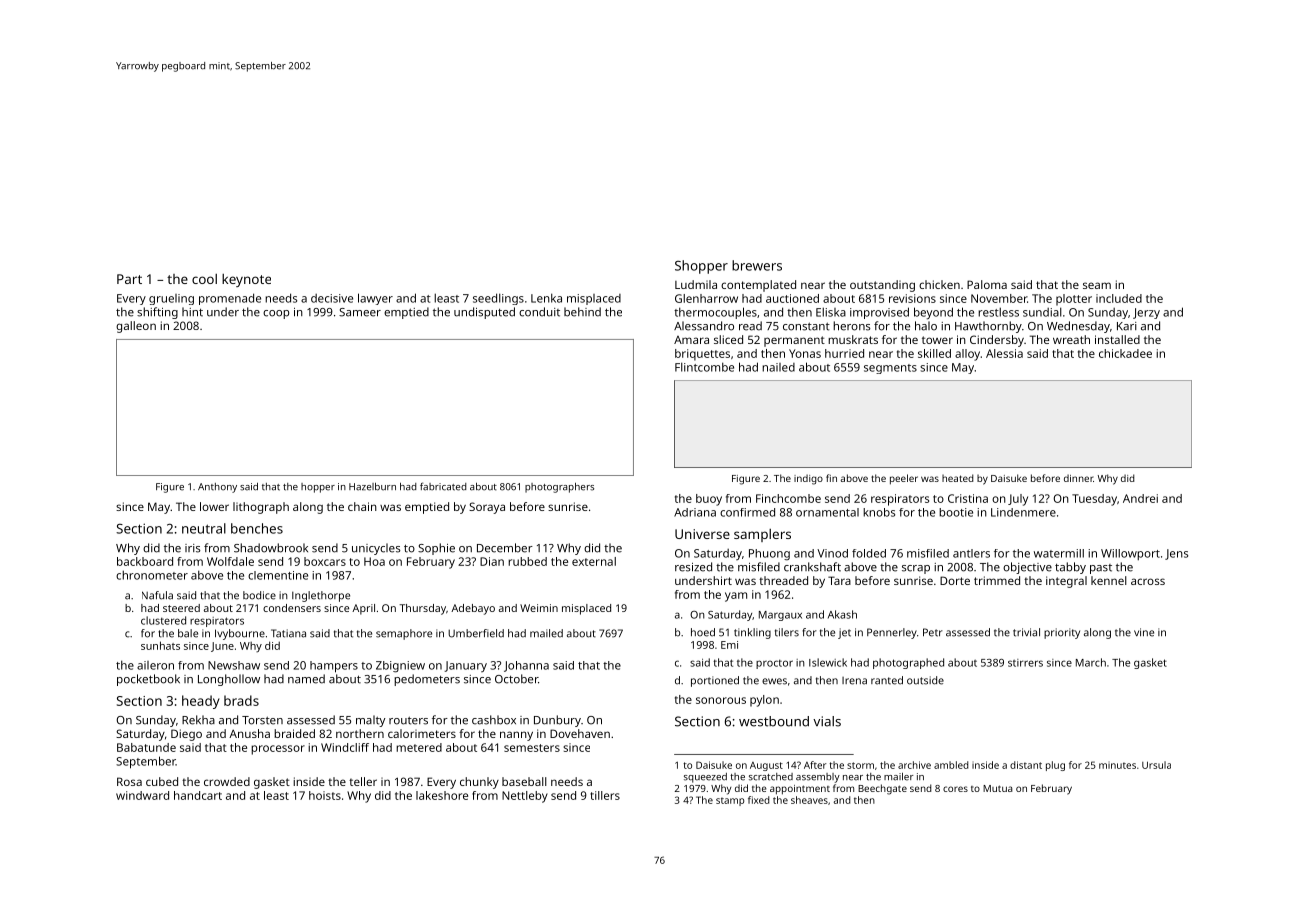  I want to click on brewers, so click(757, 265).
